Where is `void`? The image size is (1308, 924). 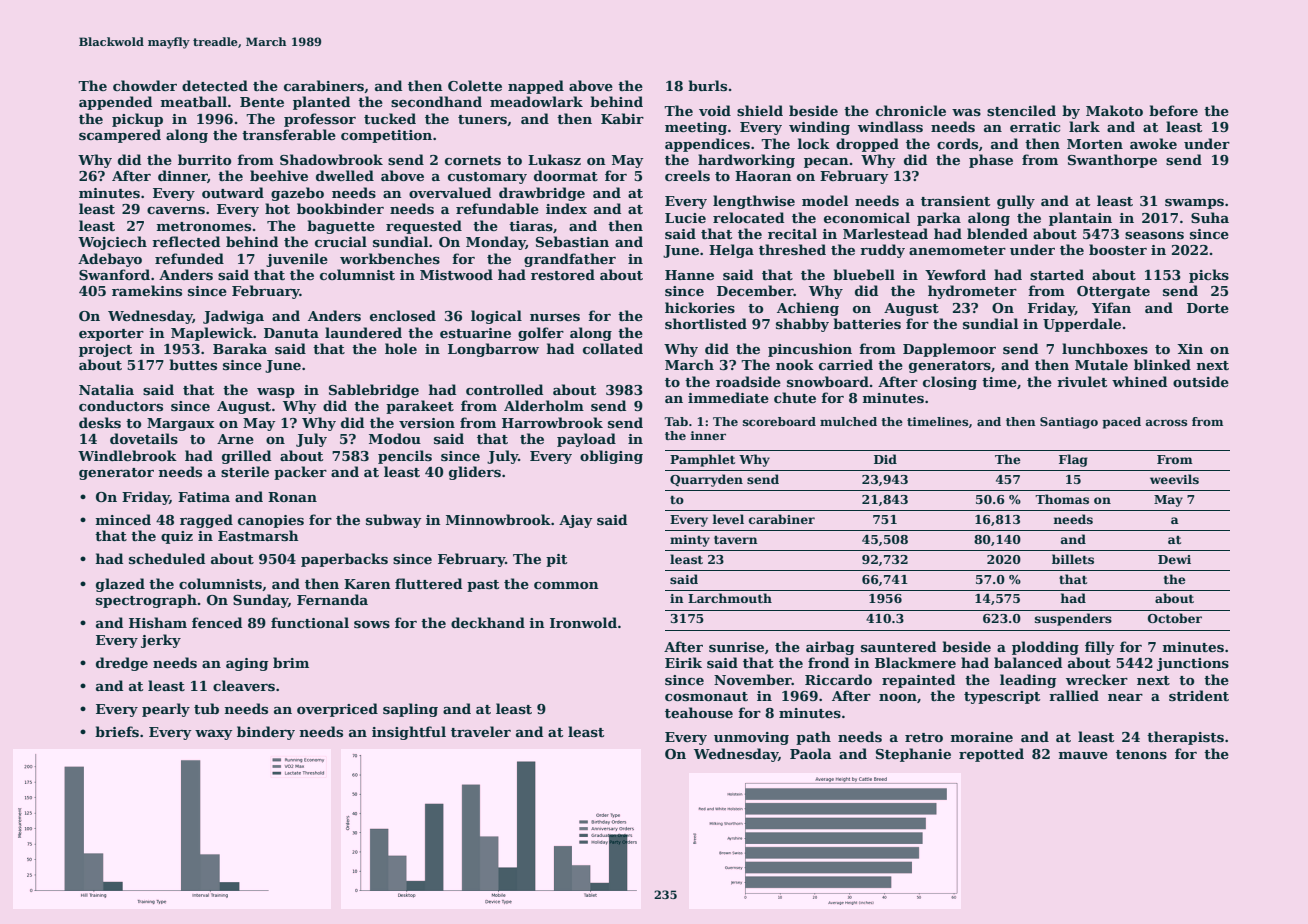 void is located at coordinates (715, 110).
